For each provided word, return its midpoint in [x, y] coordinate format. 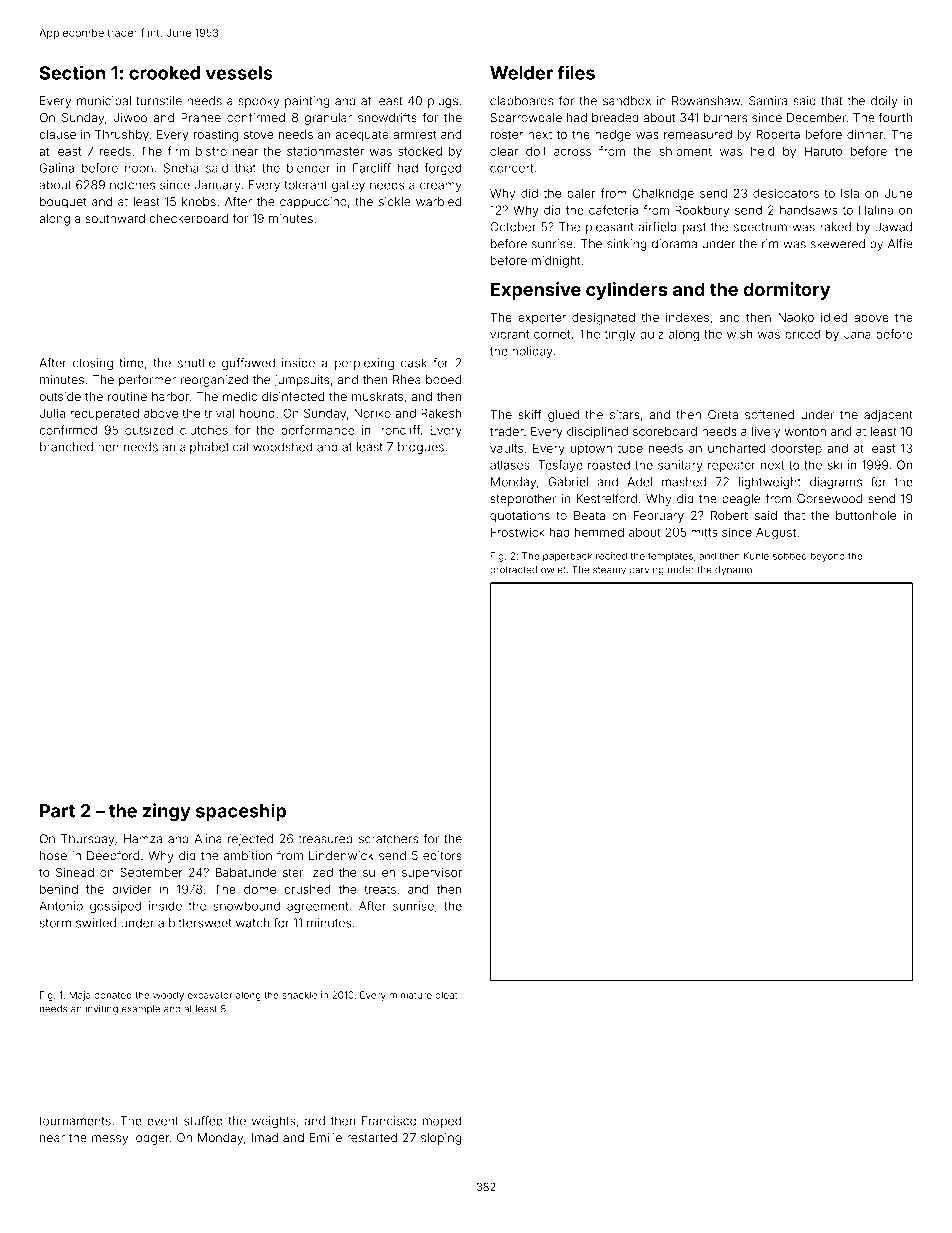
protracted [513, 570]
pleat [446, 996]
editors [442, 856]
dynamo [733, 571]
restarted [372, 1138]
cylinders [626, 291]
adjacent [888, 416]
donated [113, 995]
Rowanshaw [706, 101]
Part [57, 811]
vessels [239, 73]
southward [115, 218]
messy [110, 1140]
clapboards [521, 102]
